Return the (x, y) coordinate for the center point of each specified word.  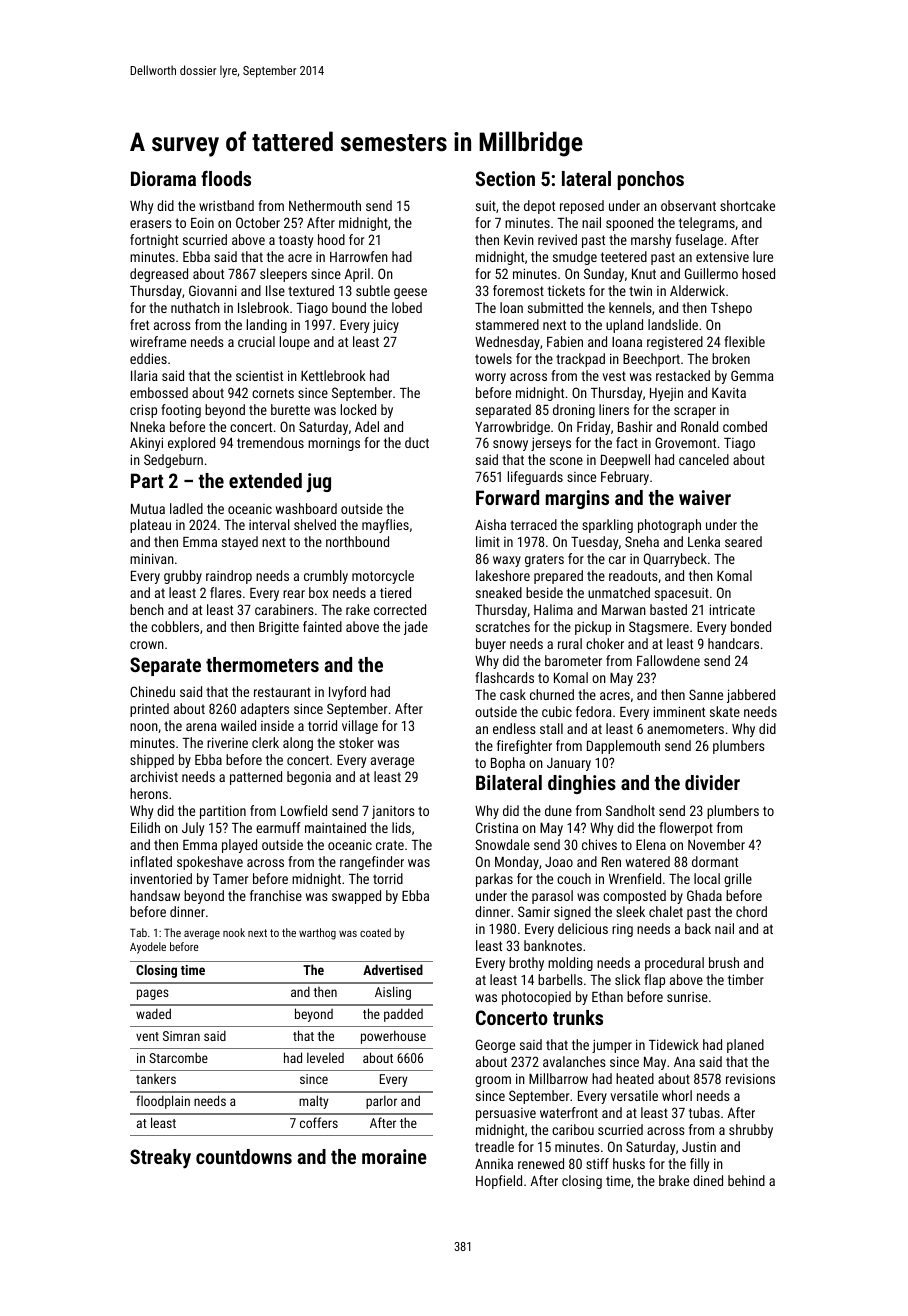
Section (505, 178)
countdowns (244, 1156)
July (193, 829)
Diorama (163, 178)
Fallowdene (668, 660)
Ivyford (347, 693)
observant (688, 205)
